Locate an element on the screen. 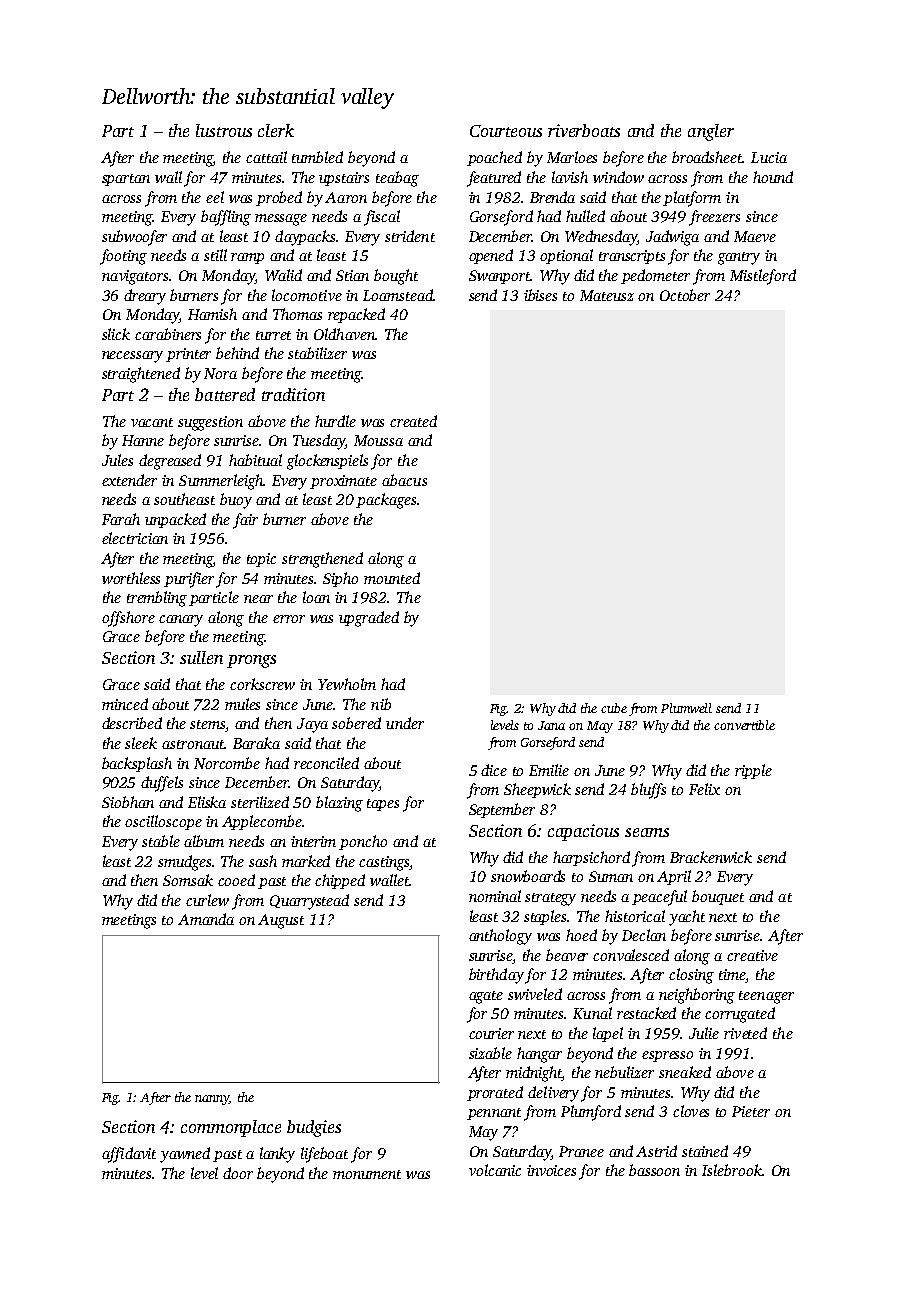 This screenshot has height=1316, width=908. freezers is located at coordinates (714, 218).
